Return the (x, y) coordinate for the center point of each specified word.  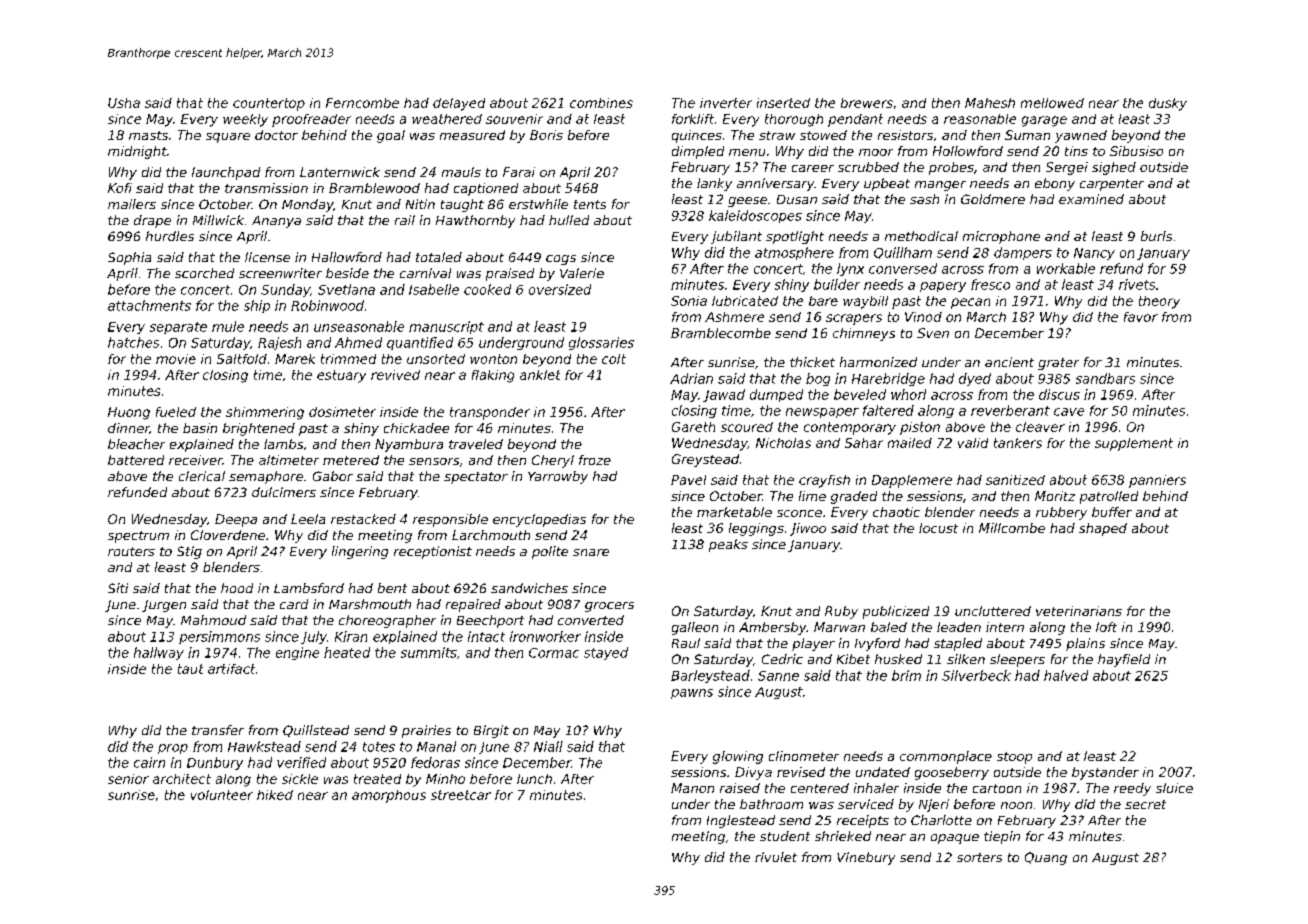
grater (1058, 364)
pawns (692, 694)
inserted (783, 103)
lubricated (745, 301)
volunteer (222, 795)
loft (1106, 627)
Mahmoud (213, 620)
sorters (979, 857)
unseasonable (359, 326)
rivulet (776, 857)
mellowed (1052, 103)
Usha (124, 103)
